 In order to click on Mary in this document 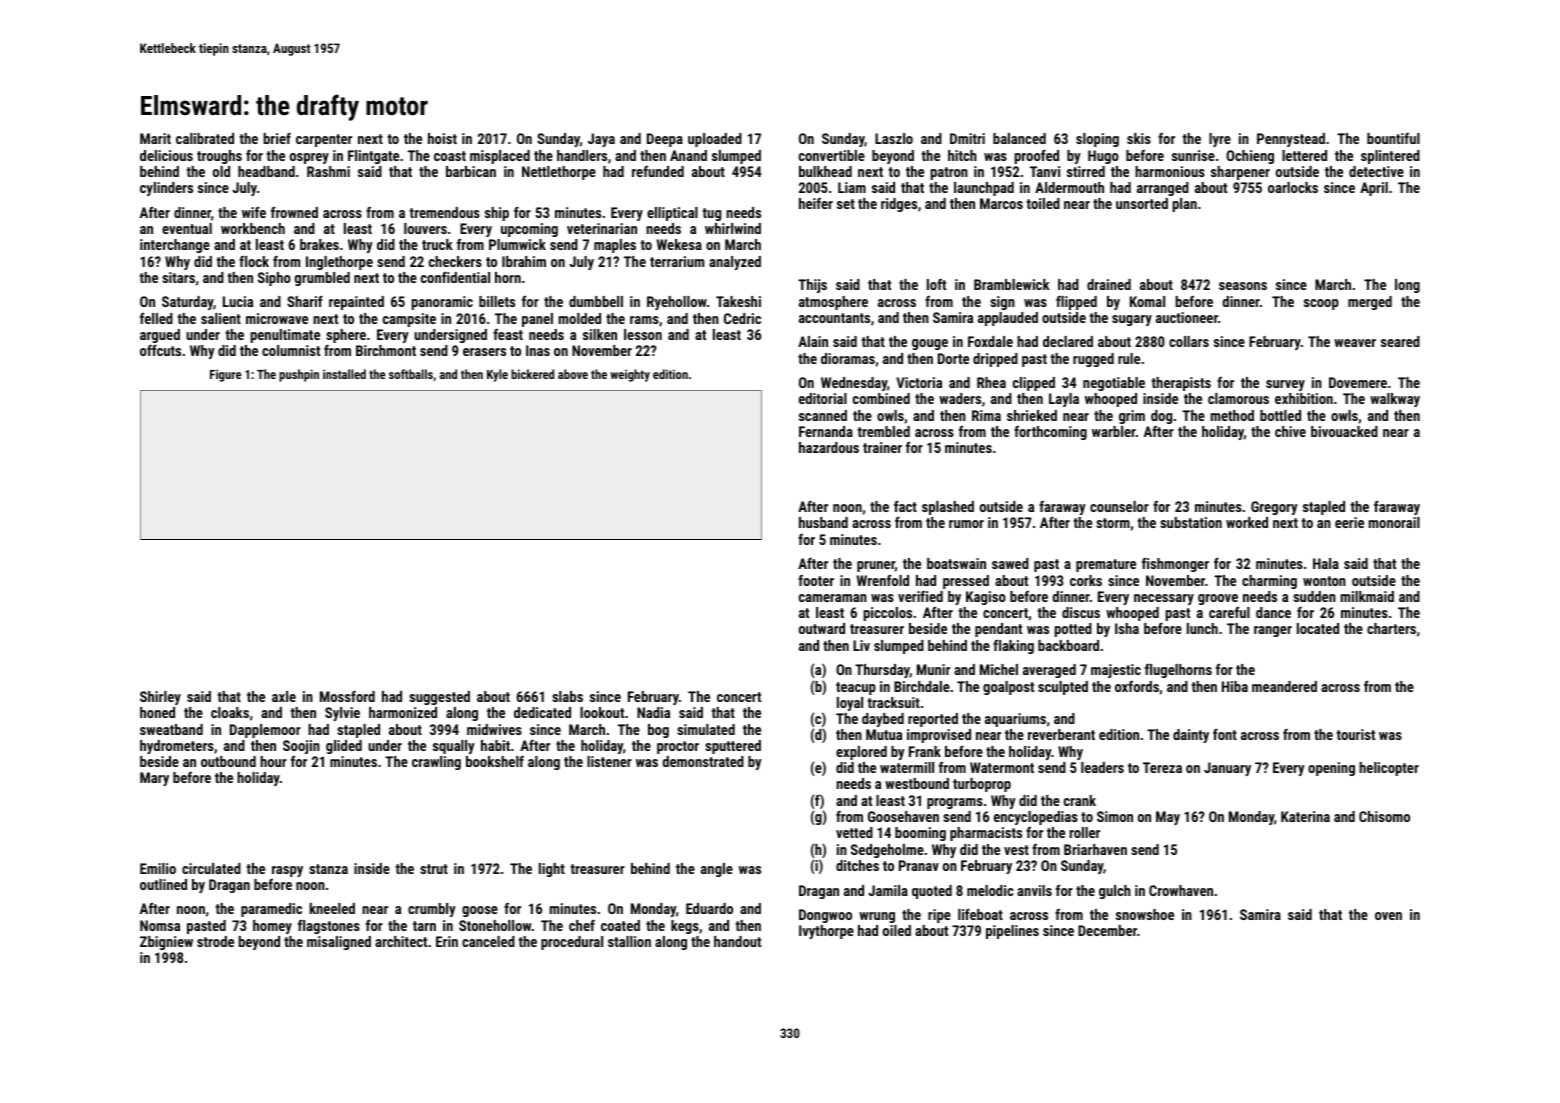, I will do `click(154, 779)`.
